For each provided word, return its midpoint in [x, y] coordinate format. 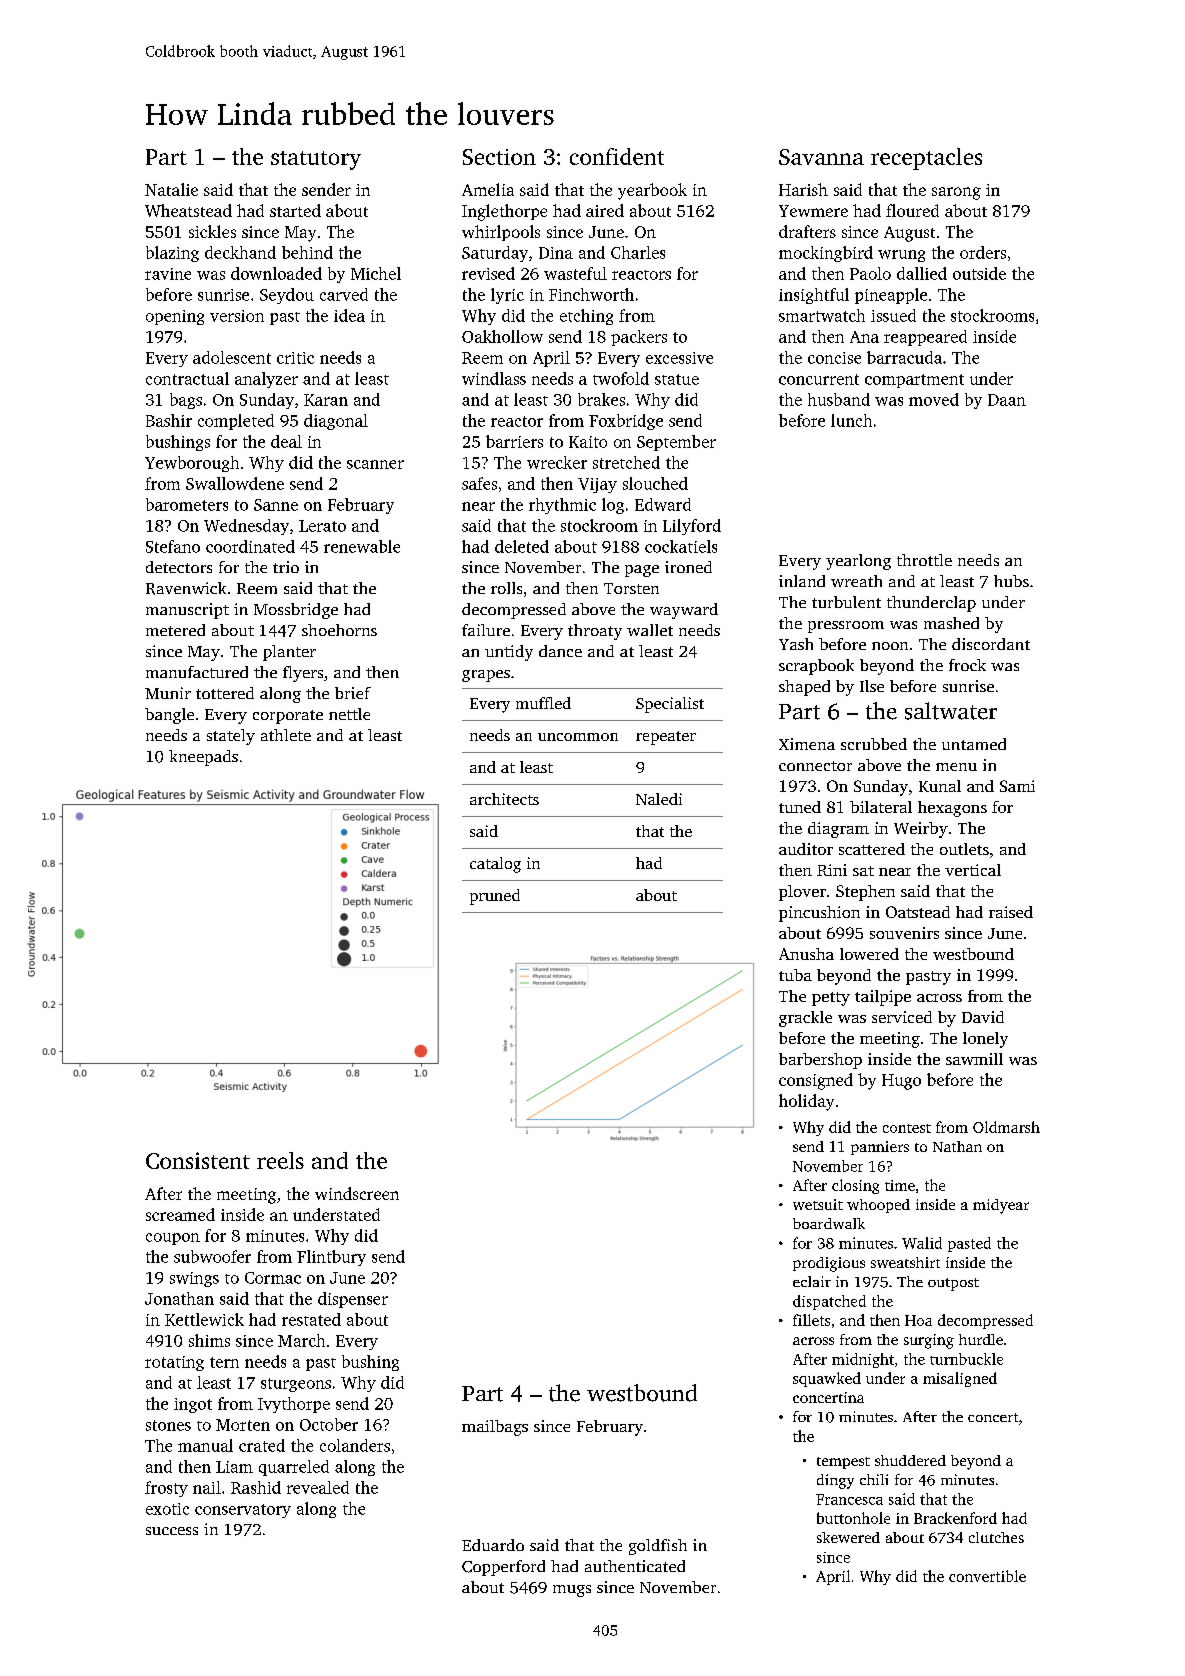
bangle [169, 716]
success [172, 1531]
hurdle [981, 1339]
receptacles [926, 159]
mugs [572, 1591]
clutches [996, 1537]
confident [617, 156]
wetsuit [818, 1204]
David [983, 1017]
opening [175, 317]
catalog [495, 865]
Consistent [198, 1160]
